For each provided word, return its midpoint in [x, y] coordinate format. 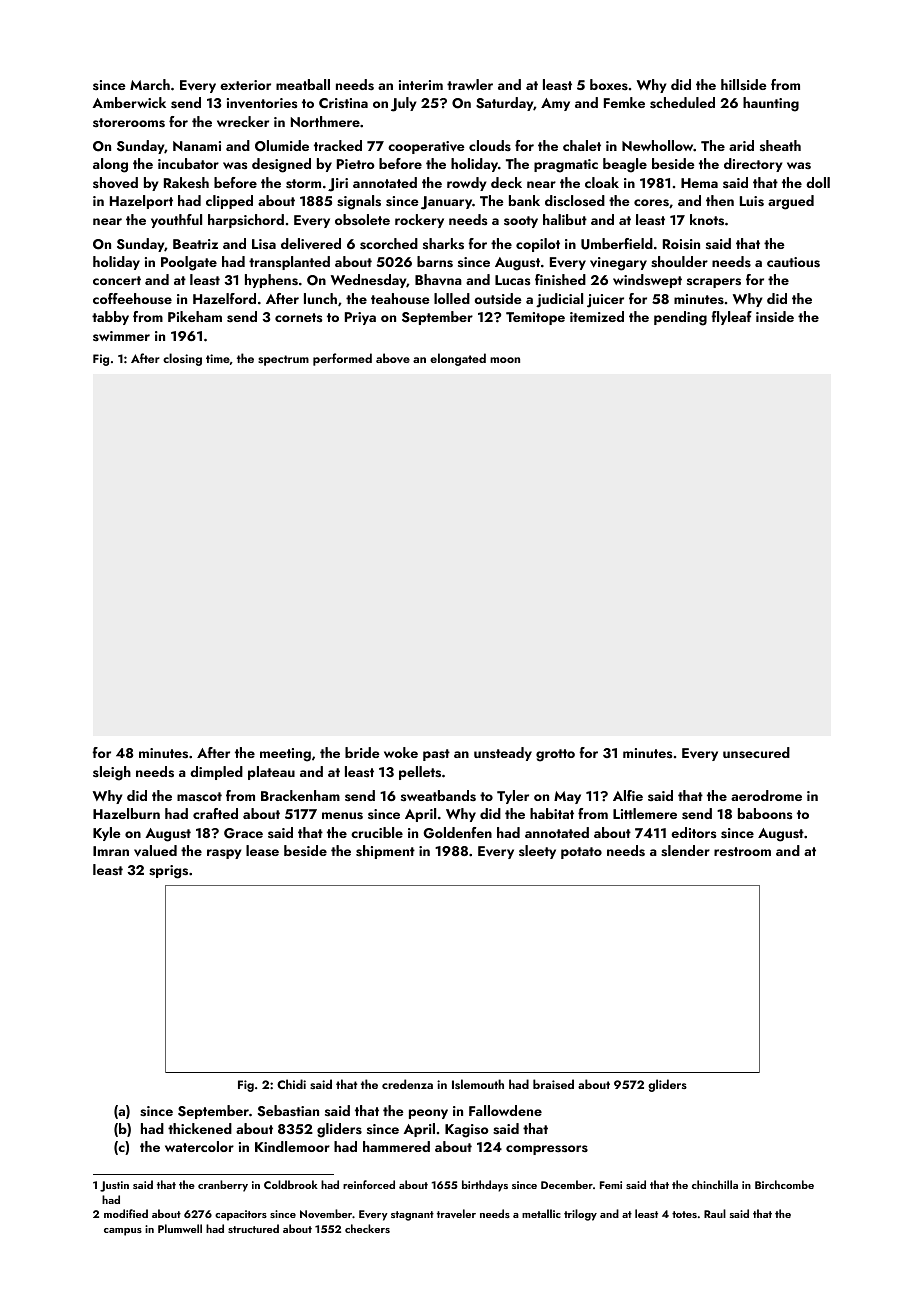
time [218, 358]
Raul [715, 1213]
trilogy [580, 1215]
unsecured [756, 753]
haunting [771, 104]
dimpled [216, 773]
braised [553, 1084]
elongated [458, 359]
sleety [537, 852]
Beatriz [195, 244]
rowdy [466, 184]
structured [253, 1228]
